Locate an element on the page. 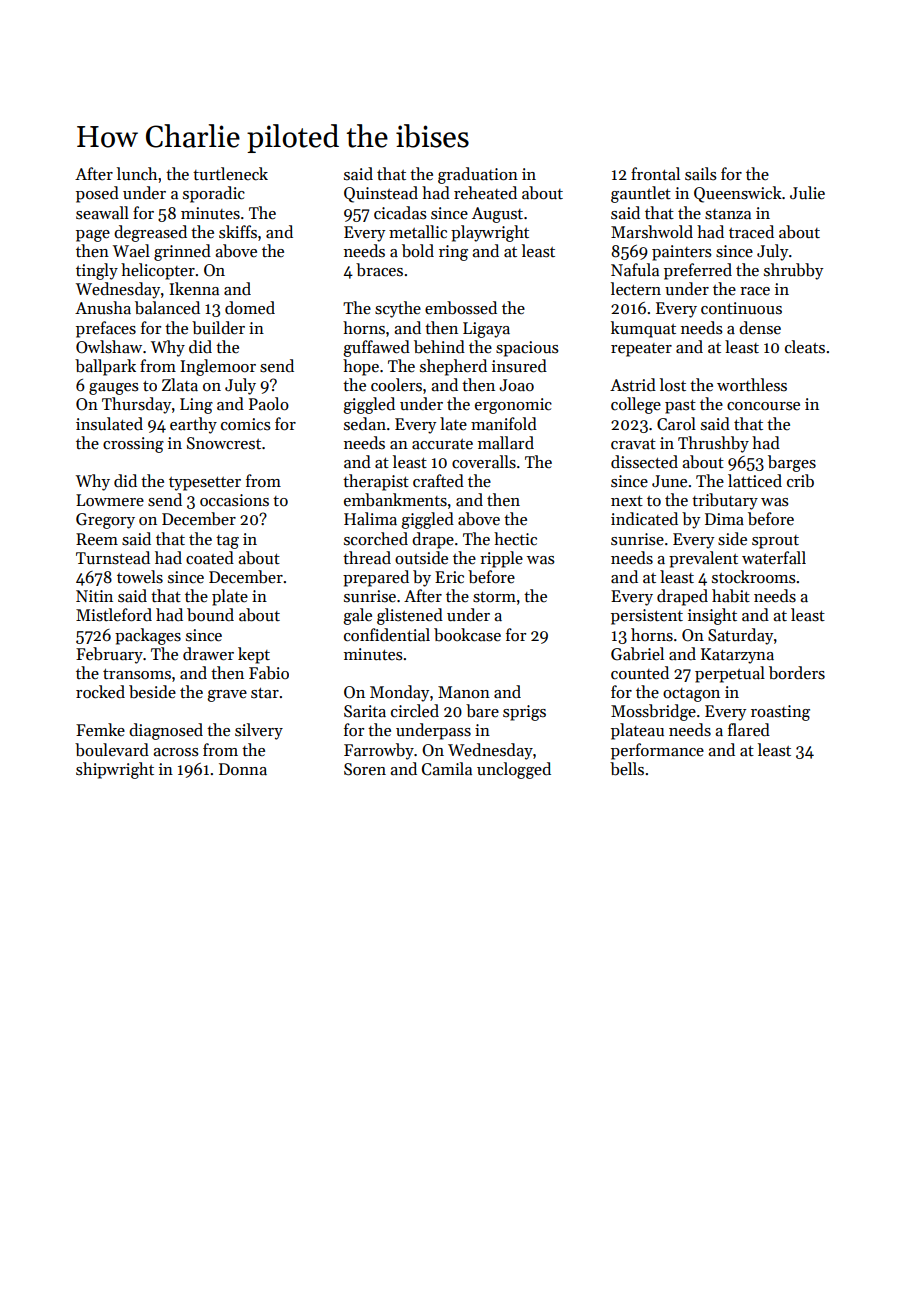 The height and width of the document is (1316, 908). occasions is located at coordinates (234, 500).
